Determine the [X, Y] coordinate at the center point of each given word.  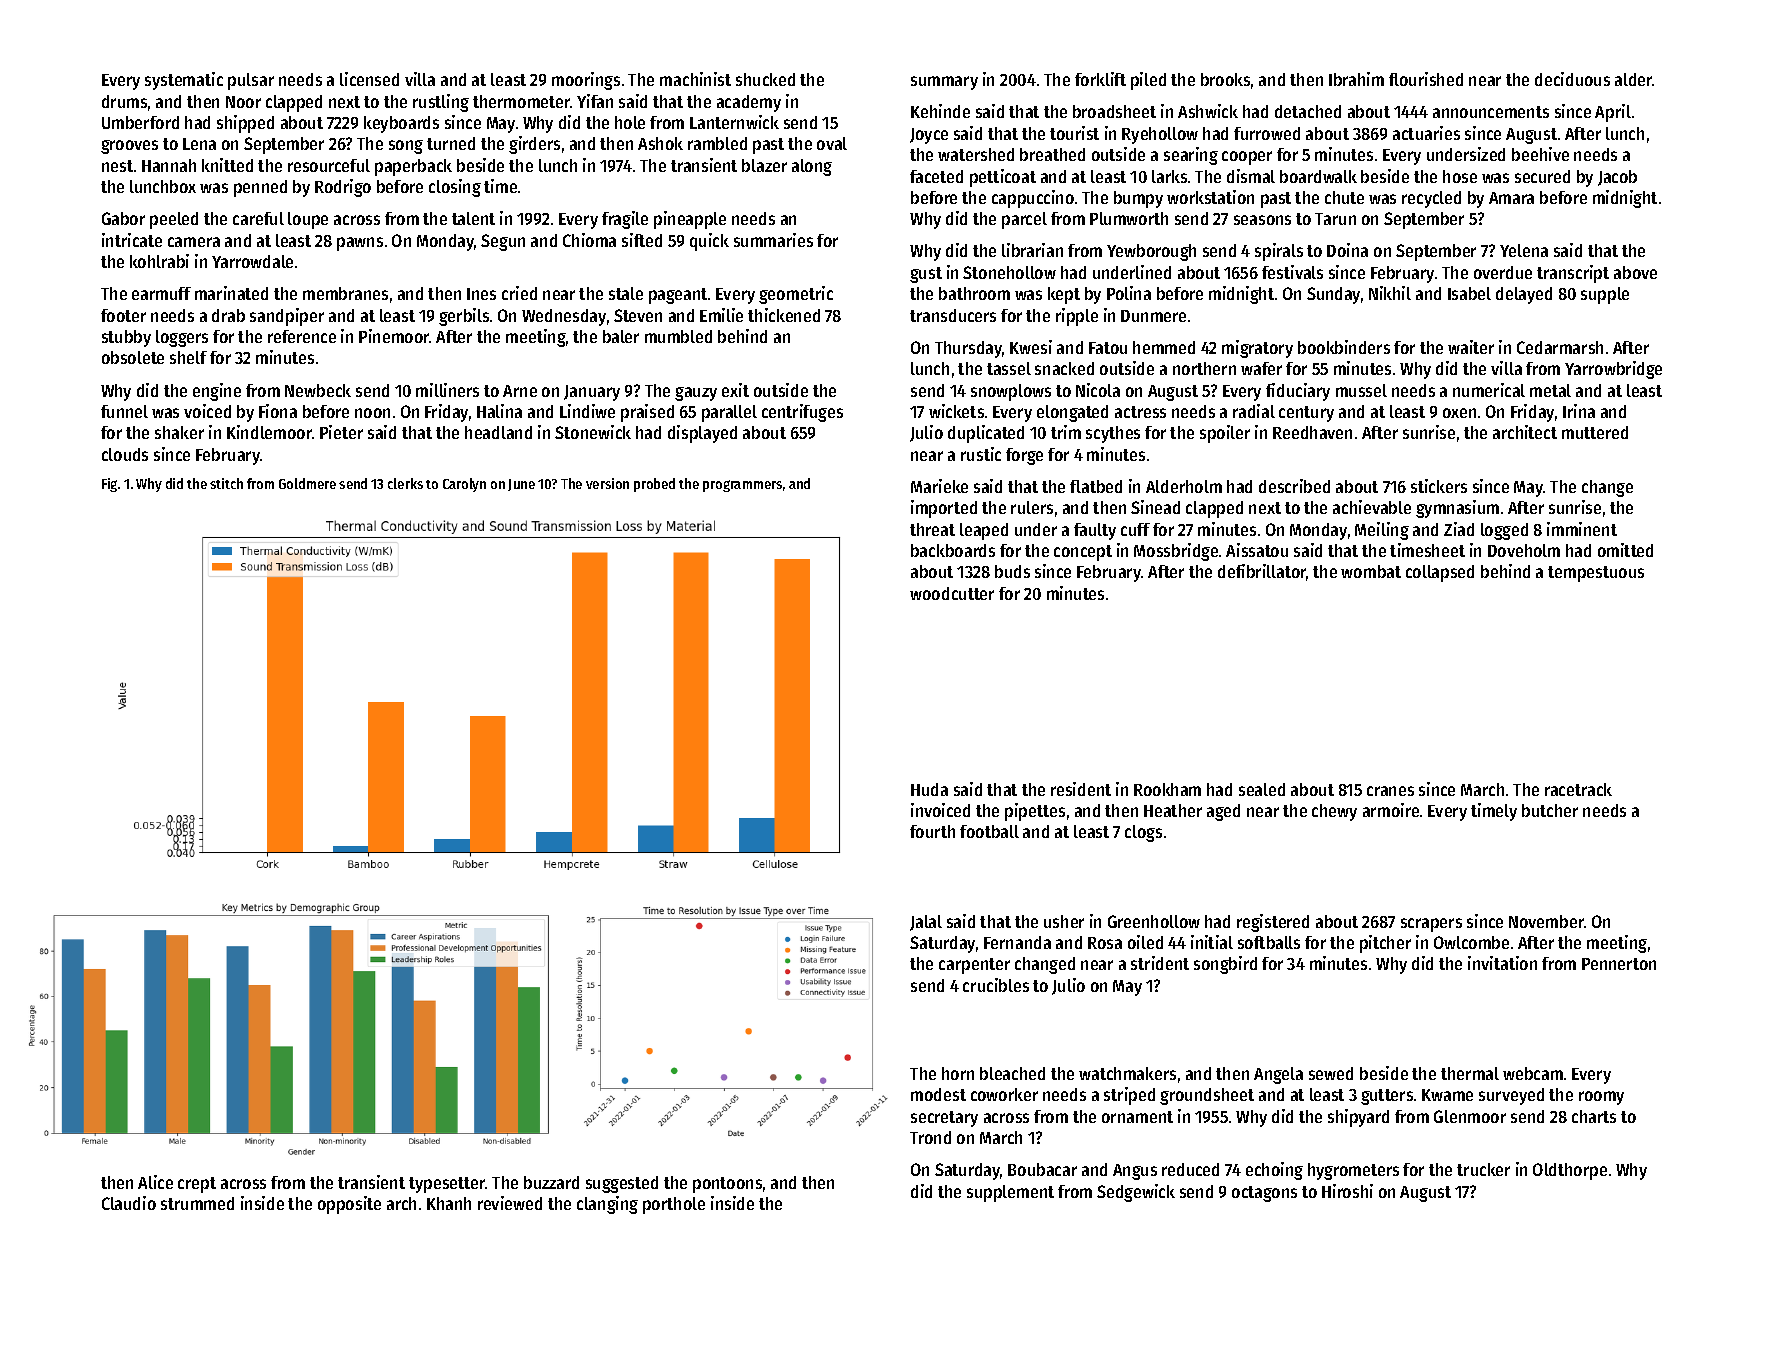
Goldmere [307, 483]
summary [944, 83]
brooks [1225, 79]
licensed [369, 79]
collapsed [1440, 573]
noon [372, 413]
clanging [607, 1205]
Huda [929, 789]
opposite [349, 1205]
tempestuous [1596, 574]
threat [932, 529]
